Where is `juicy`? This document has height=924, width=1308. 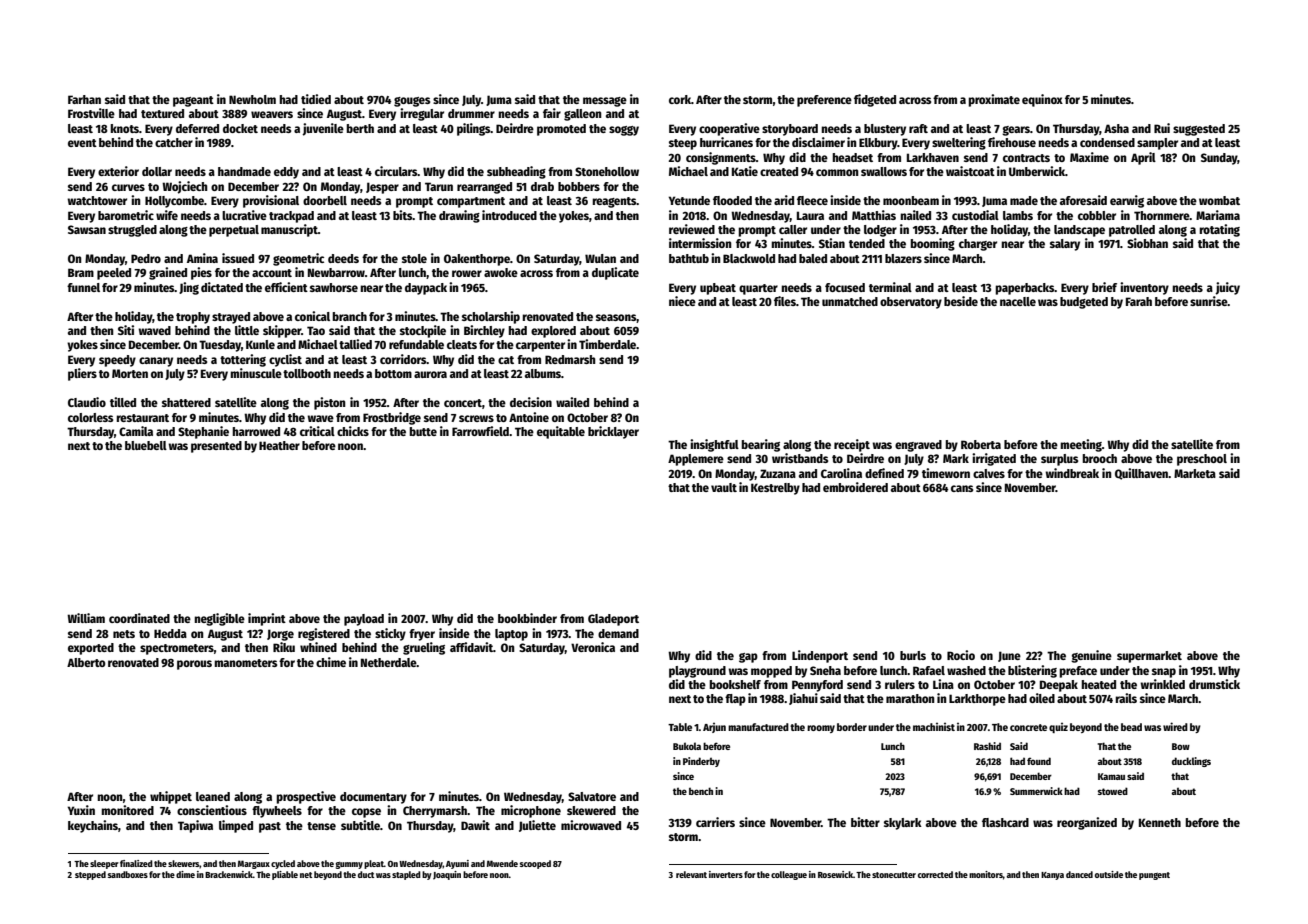
juicy is located at coordinates (1227, 288).
